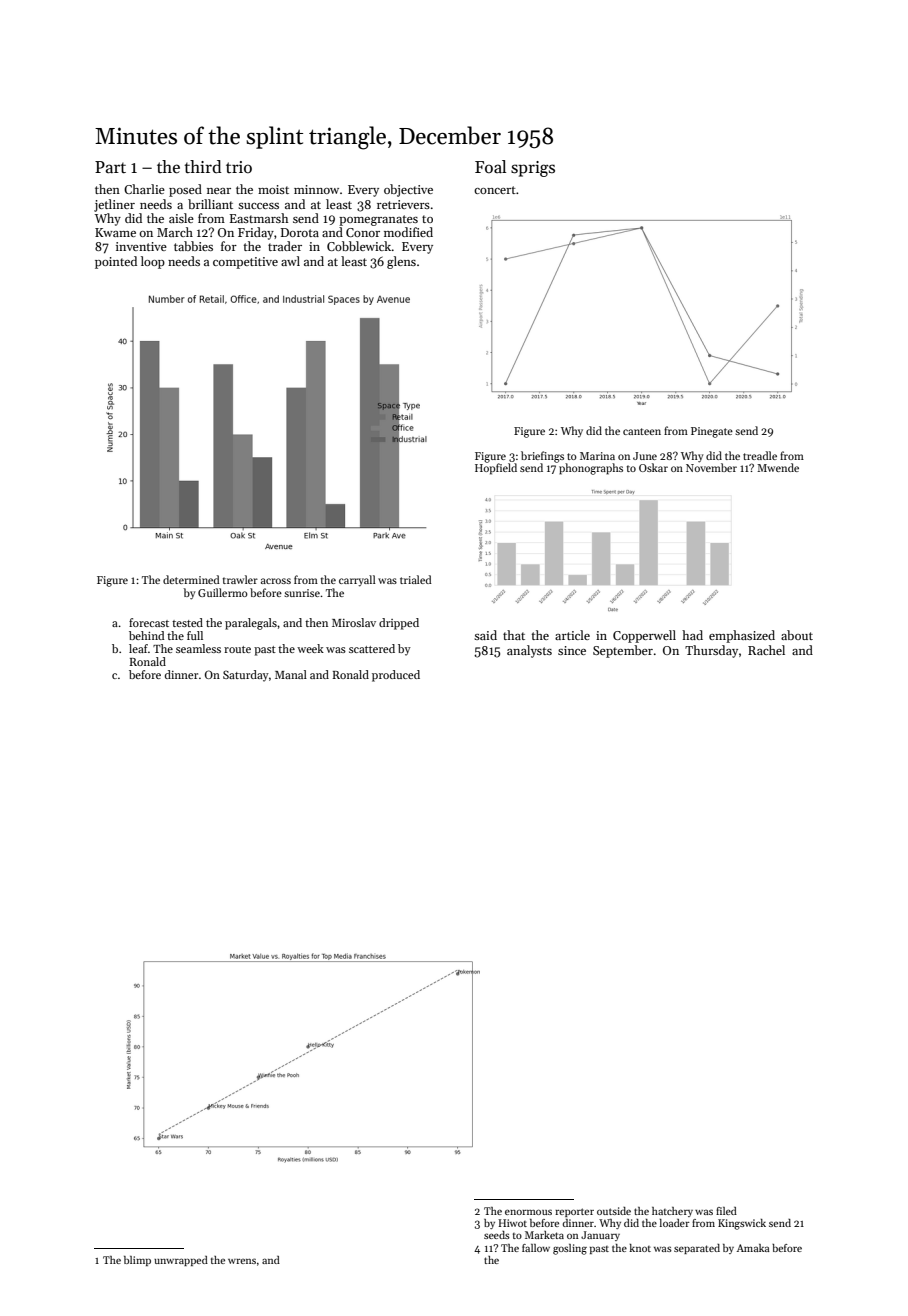  I want to click on sprigs, so click(533, 169).
